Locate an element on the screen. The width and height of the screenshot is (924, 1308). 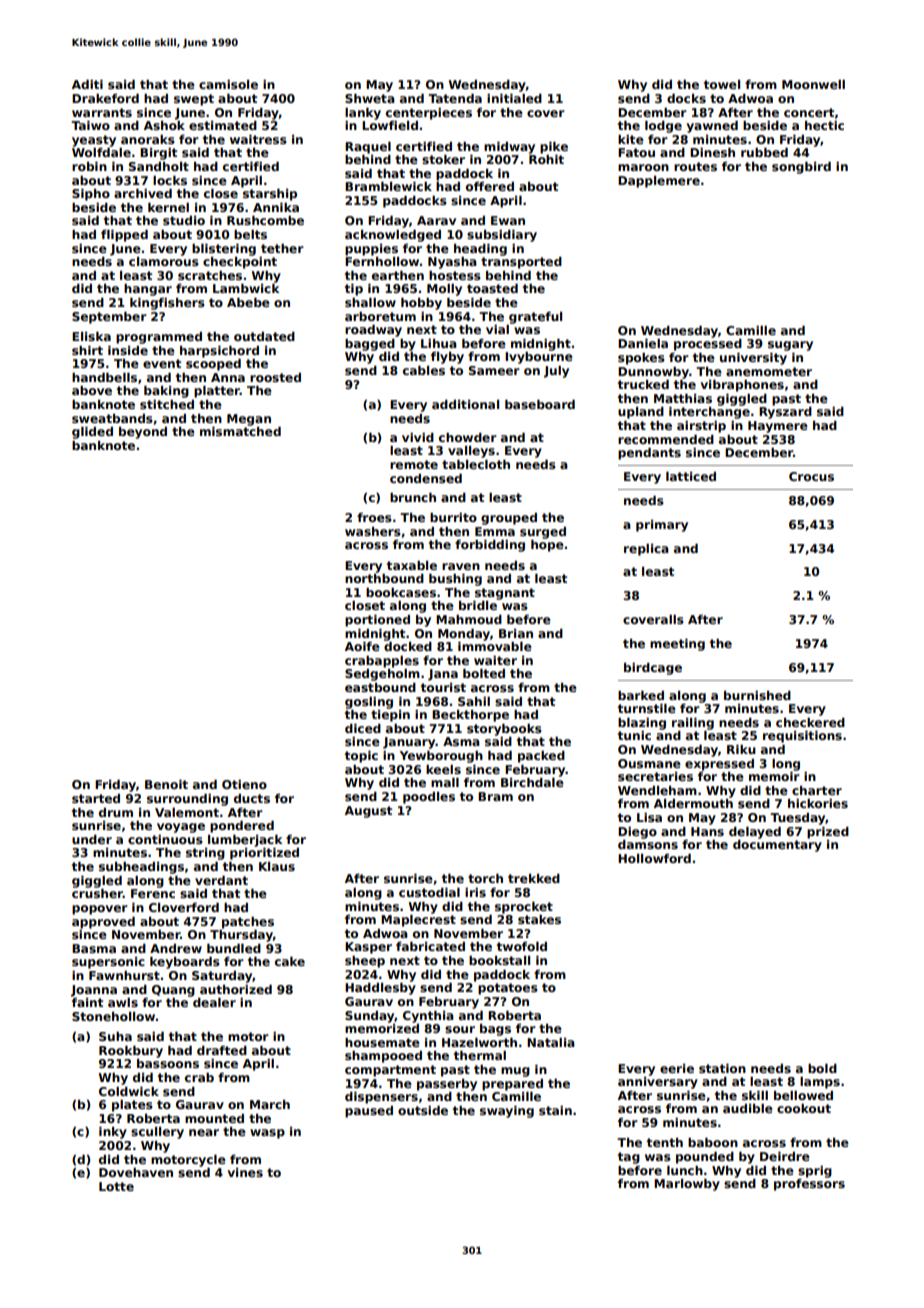
torch is located at coordinates (485, 878).
